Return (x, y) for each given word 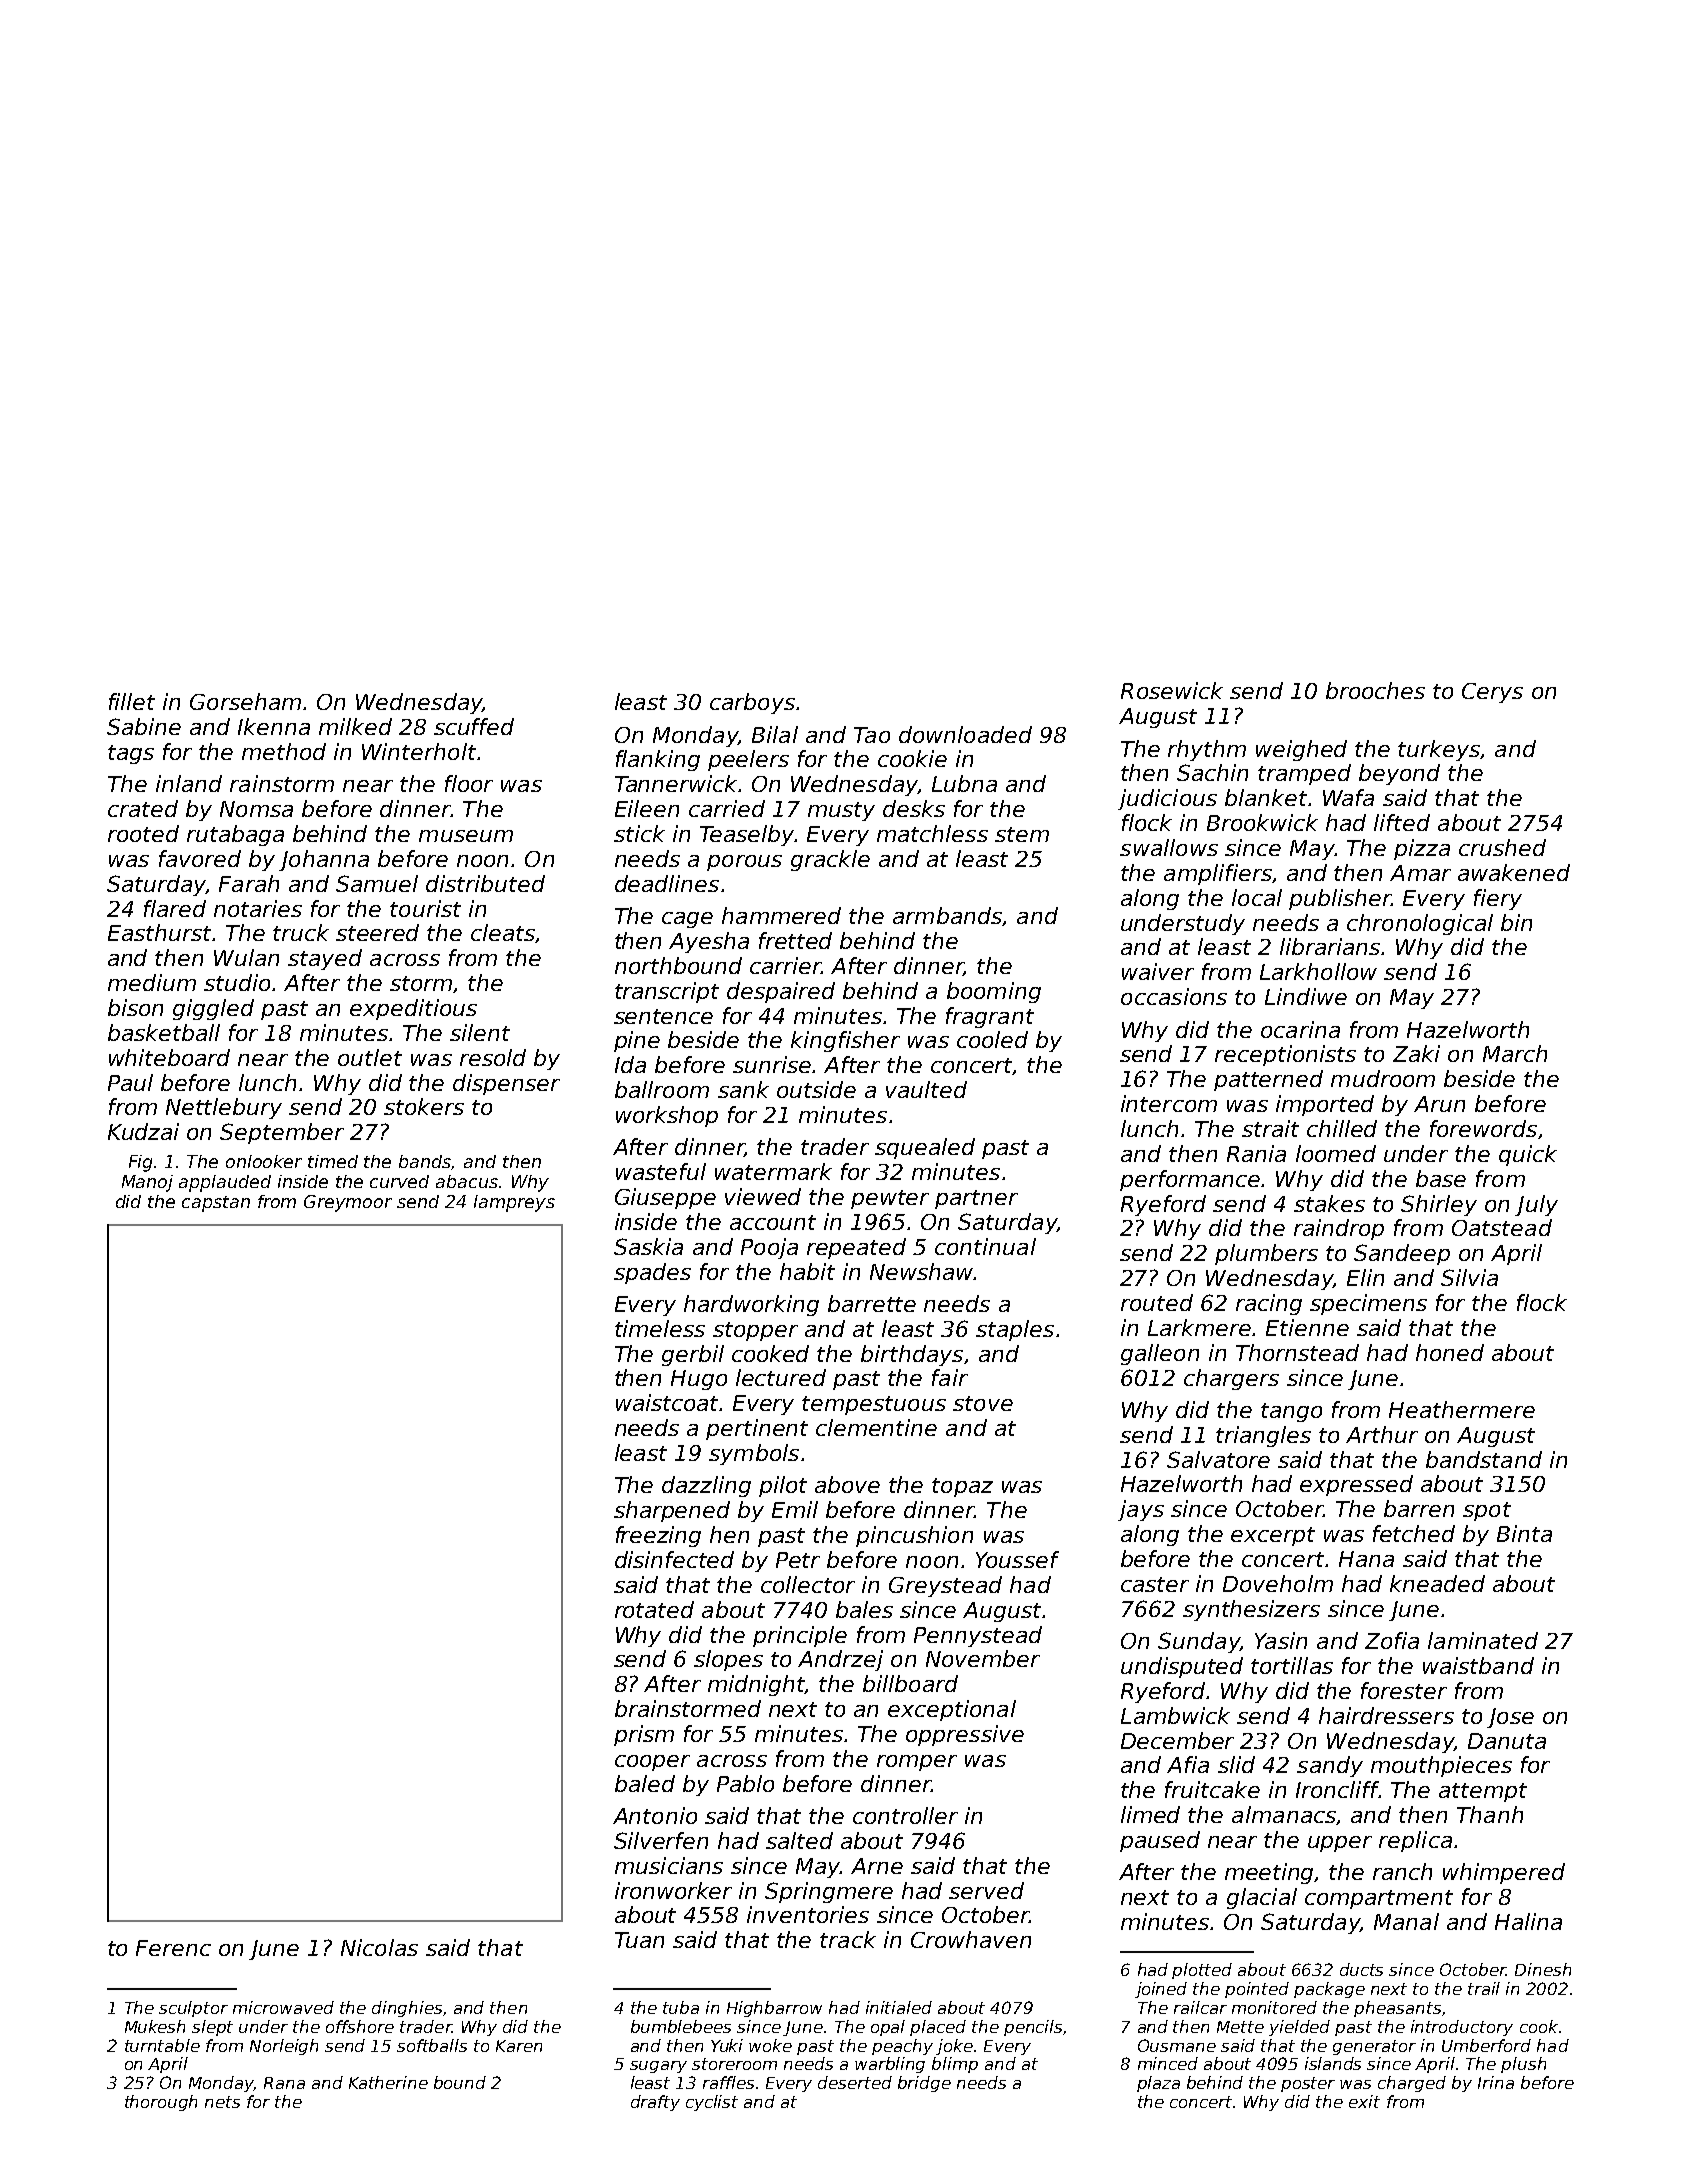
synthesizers (1251, 1610)
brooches (1375, 690)
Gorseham (245, 701)
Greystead (945, 1586)
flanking (658, 760)
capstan (216, 1204)
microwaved (283, 2007)
